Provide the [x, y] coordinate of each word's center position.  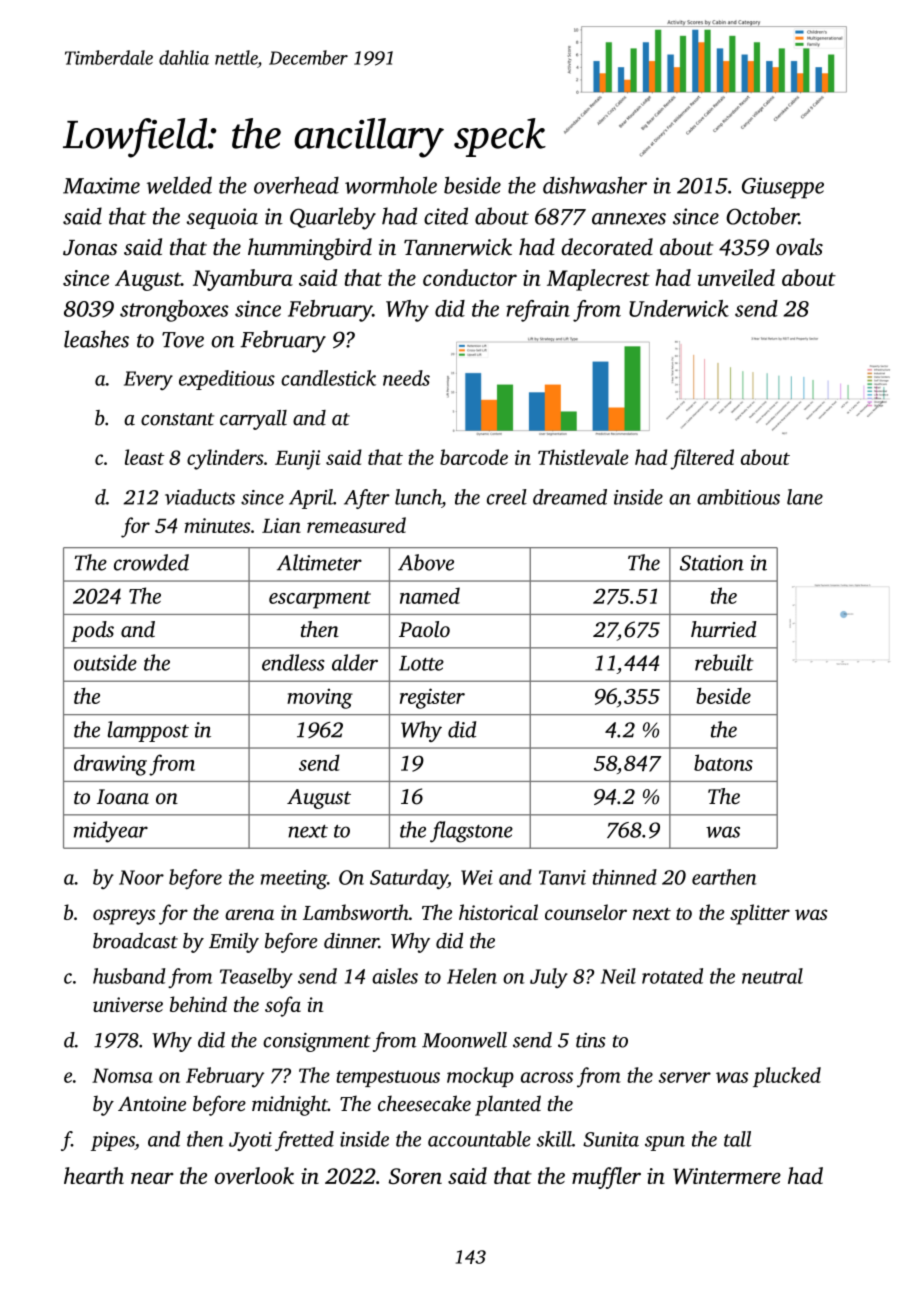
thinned [625, 877]
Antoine [152, 1103]
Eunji [297, 460]
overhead [296, 185]
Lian [281, 525]
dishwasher [595, 185]
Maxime [101, 185]
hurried [724, 629]
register [432, 698]
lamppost [148, 731]
